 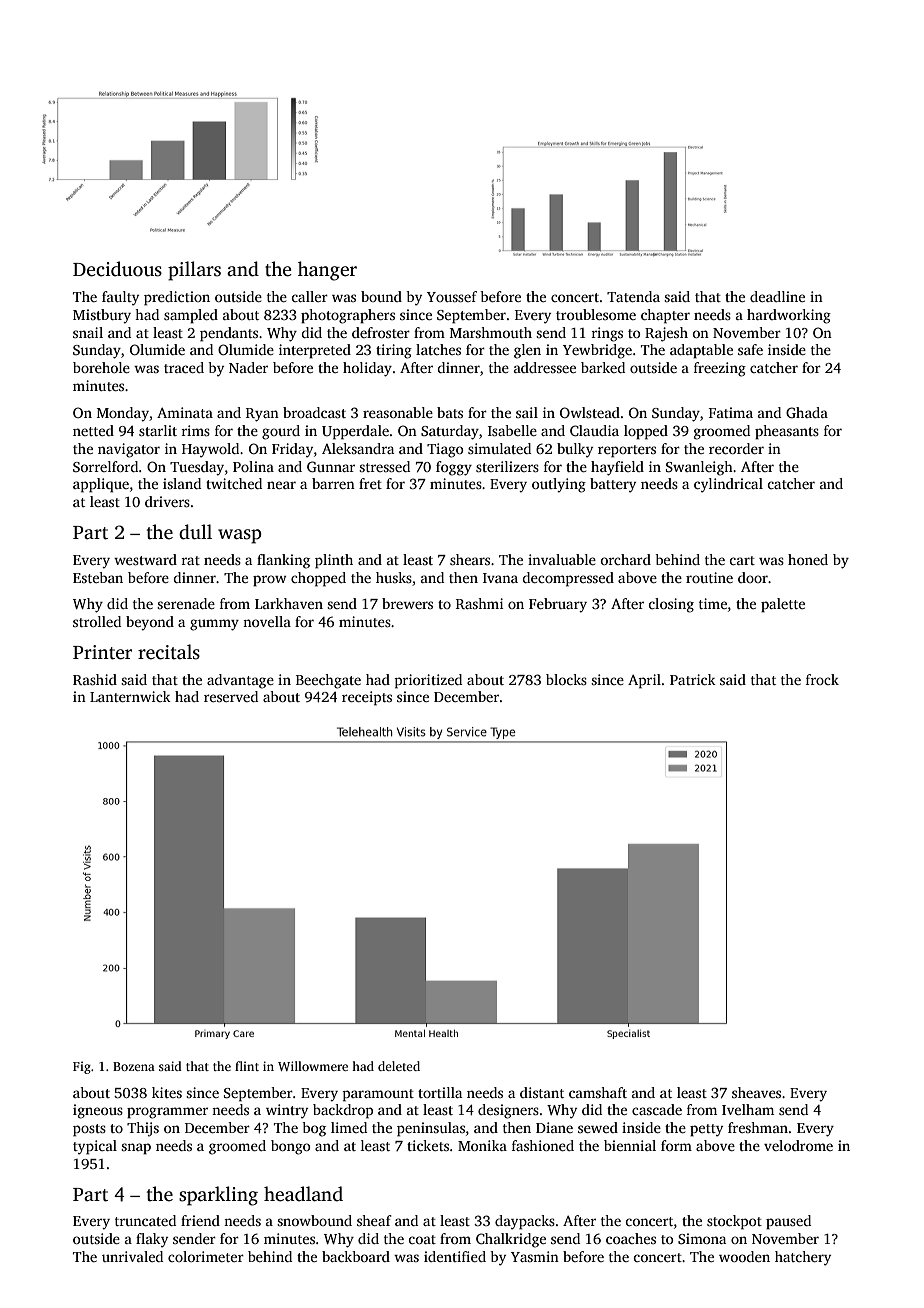 What do you see at coordinates (134, 1066) in the screenshot?
I see `Bozena` at bounding box center [134, 1066].
